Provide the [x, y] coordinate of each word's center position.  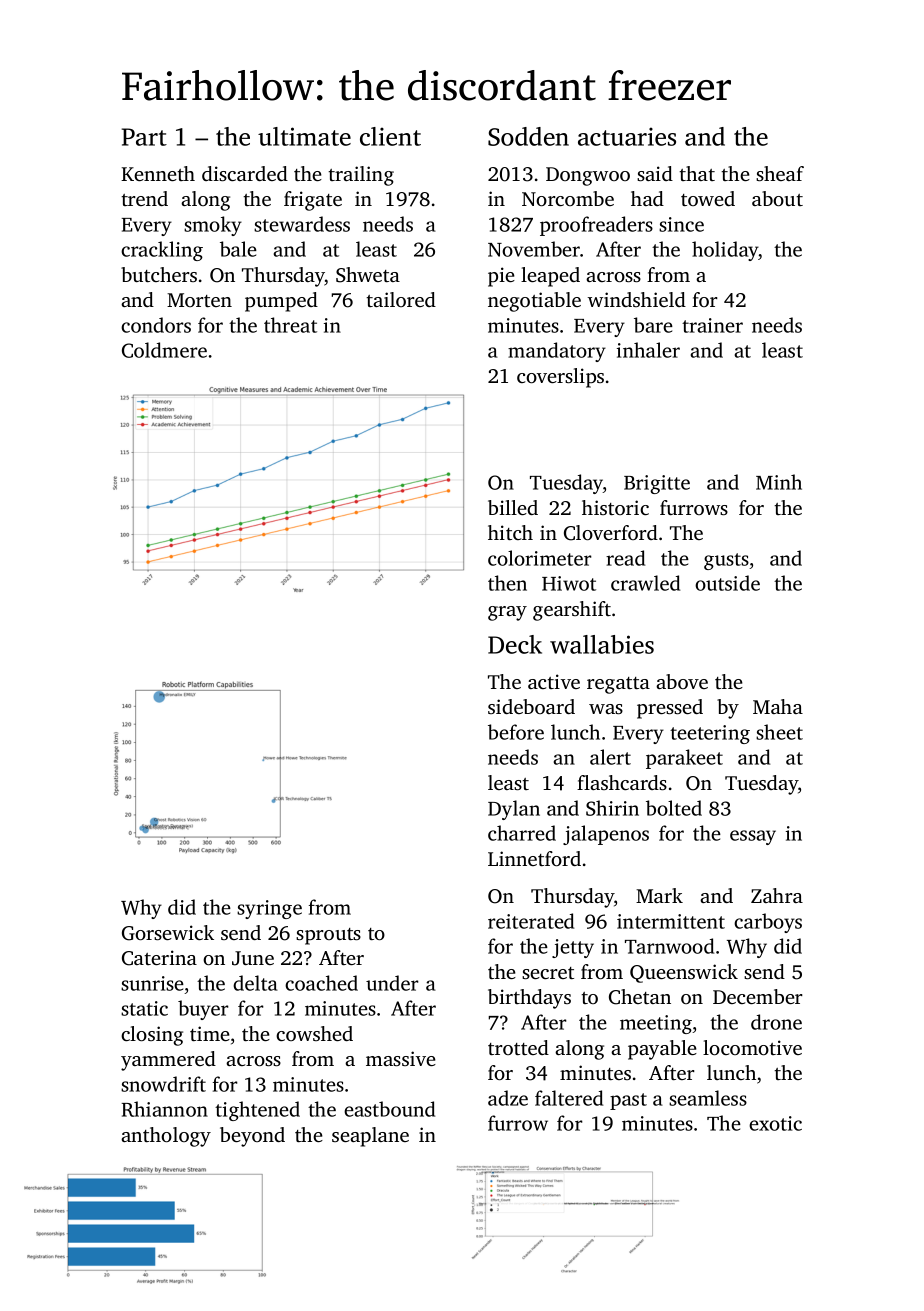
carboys [768, 923]
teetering [710, 734]
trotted [518, 1047]
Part [144, 137]
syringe [269, 909]
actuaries [627, 136]
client [390, 136]
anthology [166, 1137]
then [507, 583]
